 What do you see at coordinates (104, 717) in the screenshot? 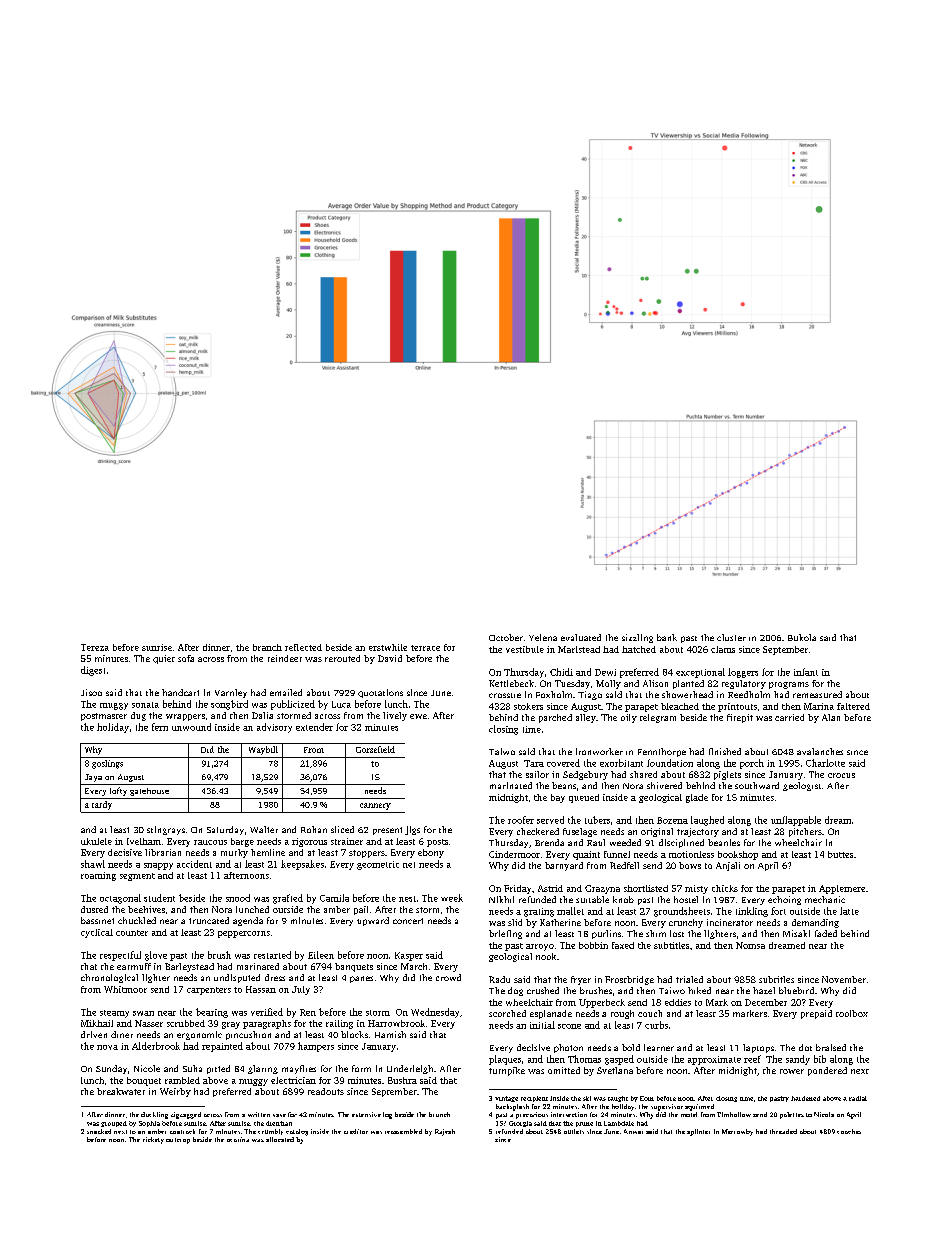
I see `postmaster` at bounding box center [104, 717].
